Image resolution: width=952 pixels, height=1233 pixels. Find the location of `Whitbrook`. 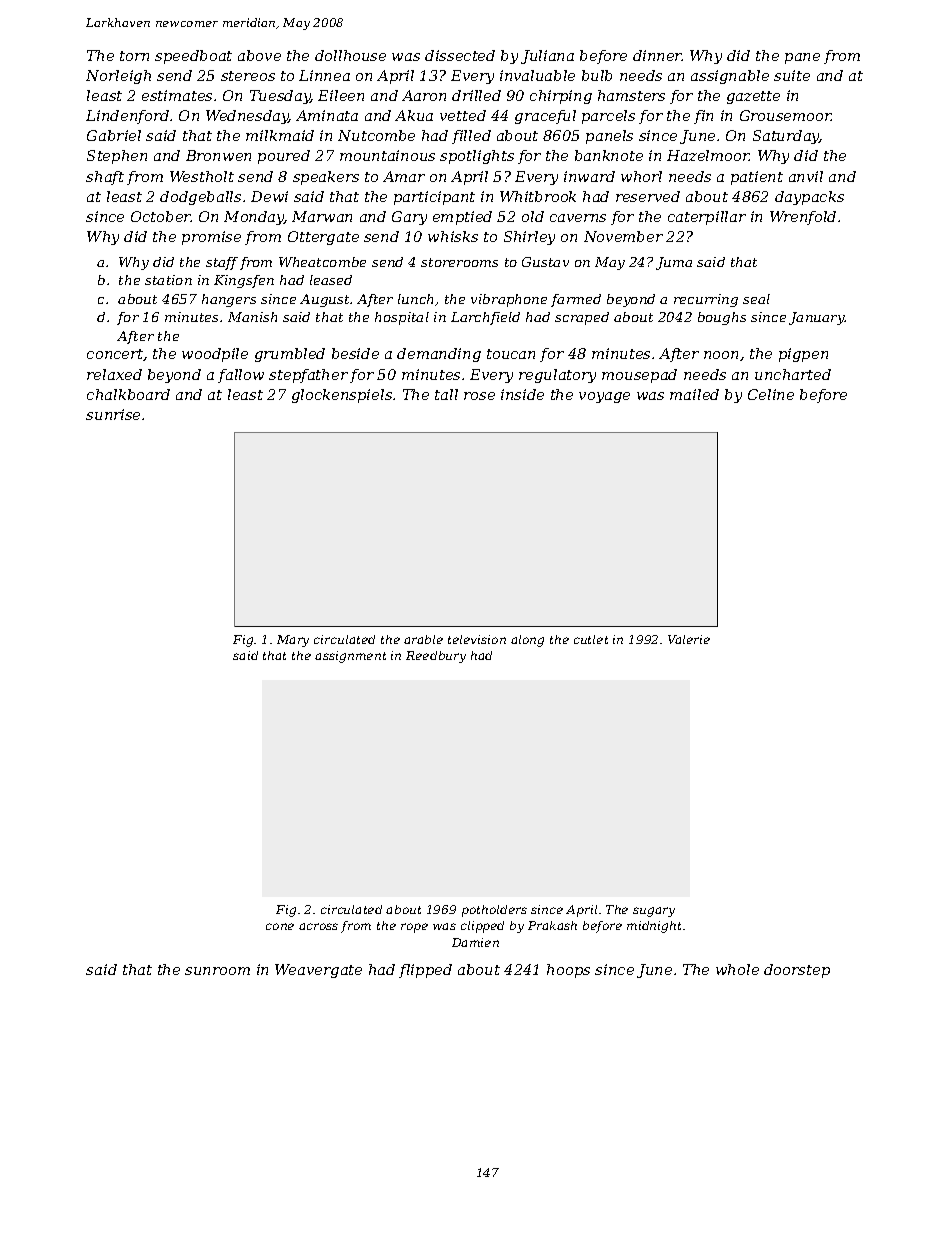

Whitbrook is located at coordinates (538, 196).
